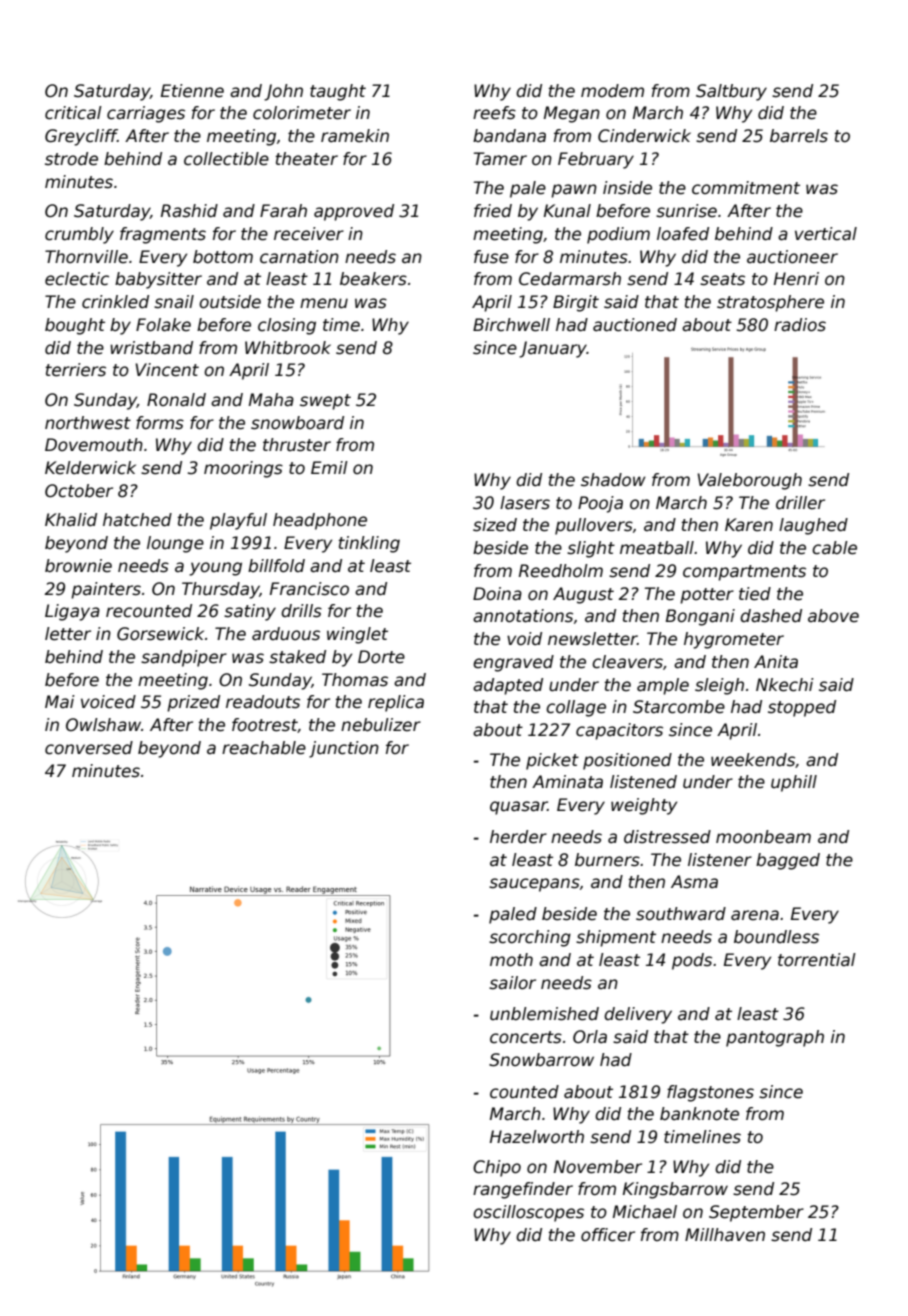 The height and width of the document is (1316, 908). What do you see at coordinates (243, 469) in the document?
I see `moorings` at bounding box center [243, 469].
